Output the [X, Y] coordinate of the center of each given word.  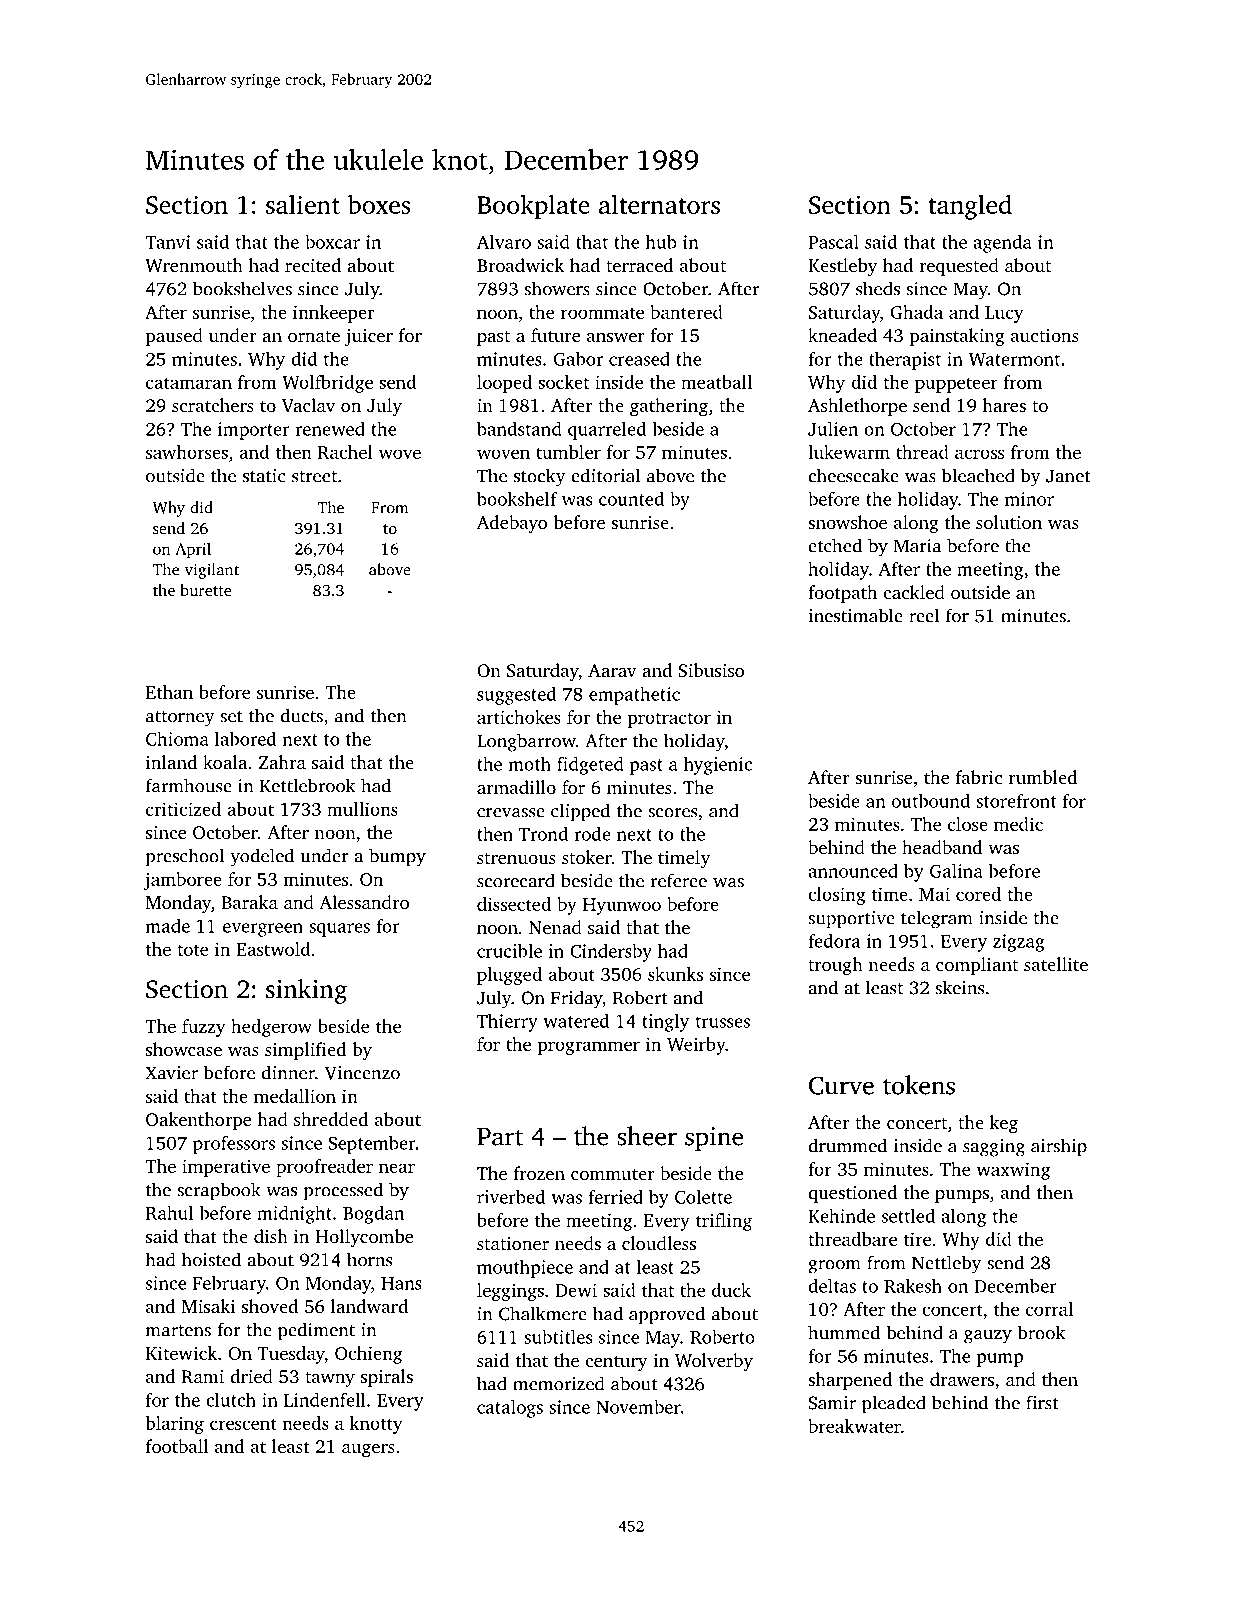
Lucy [1004, 314]
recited [313, 265]
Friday [576, 999]
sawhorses [187, 452]
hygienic [718, 766]
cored [978, 894]
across [979, 454]
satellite [1056, 964]
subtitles [558, 1337]
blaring [175, 1425]
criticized [183, 809]
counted [631, 499]
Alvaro [504, 242]
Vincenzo [362, 1073]
